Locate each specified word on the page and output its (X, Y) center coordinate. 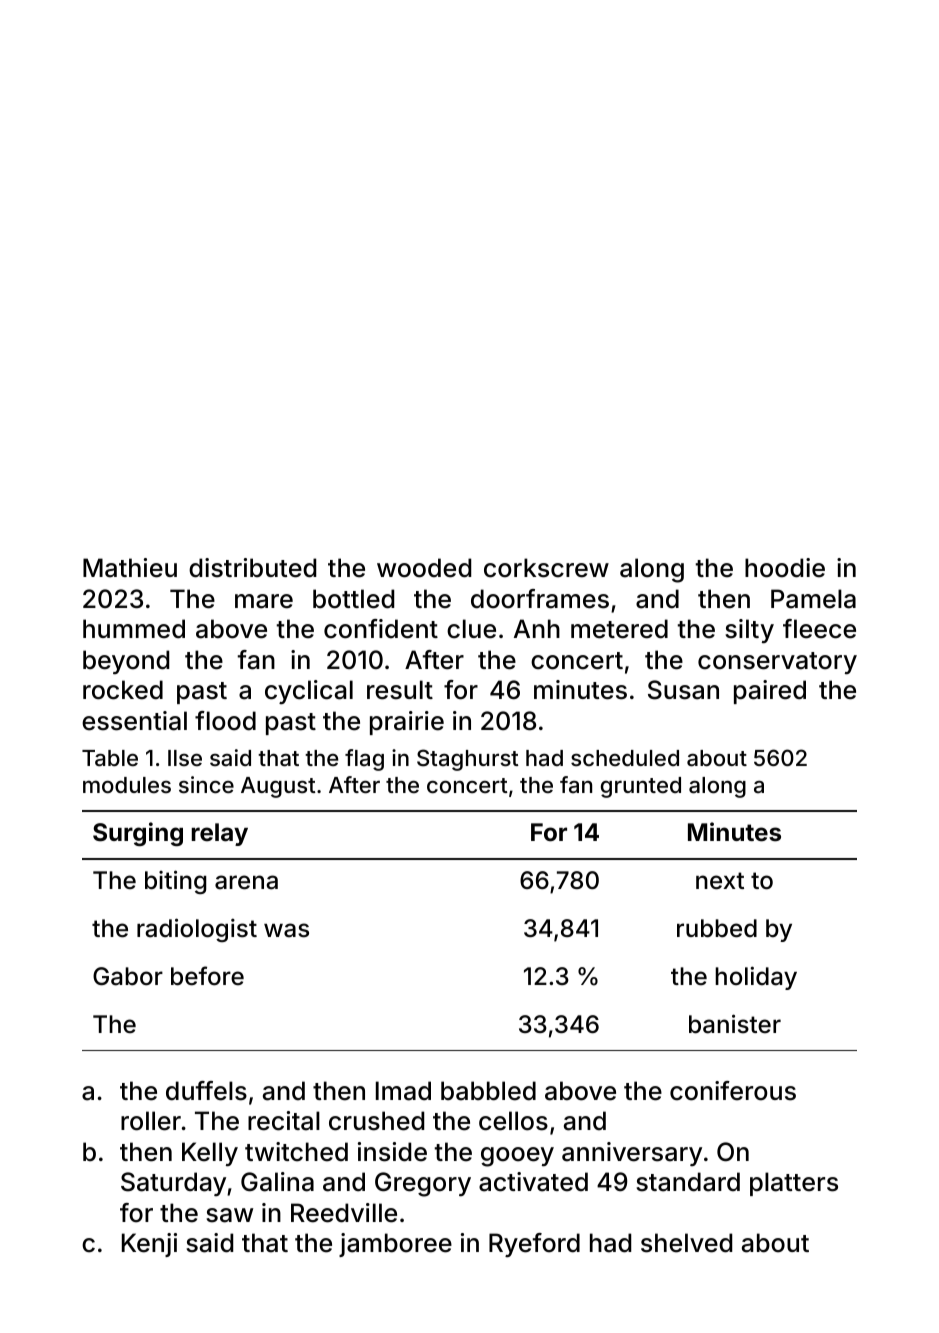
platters (794, 1184)
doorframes (540, 599)
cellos (513, 1121)
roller (151, 1121)
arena (246, 882)
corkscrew (546, 568)
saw (229, 1215)
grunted (641, 787)
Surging (138, 834)
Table (110, 758)
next (720, 881)
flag (364, 760)
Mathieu (130, 568)
